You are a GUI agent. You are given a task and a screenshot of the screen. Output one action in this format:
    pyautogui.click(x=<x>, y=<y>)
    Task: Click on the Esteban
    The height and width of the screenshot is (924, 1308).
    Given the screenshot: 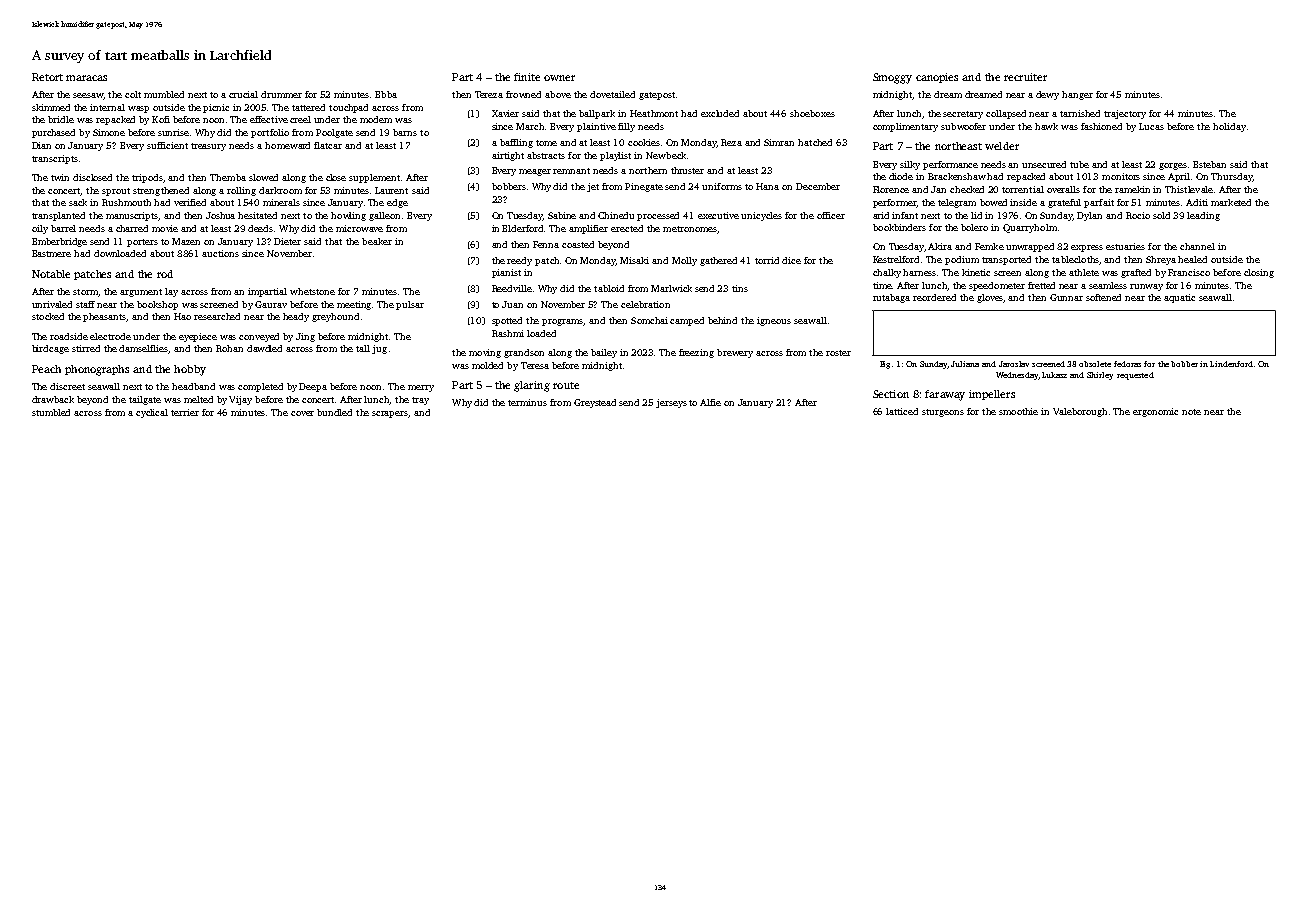 What is the action you would take?
    pyautogui.click(x=1209, y=164)
